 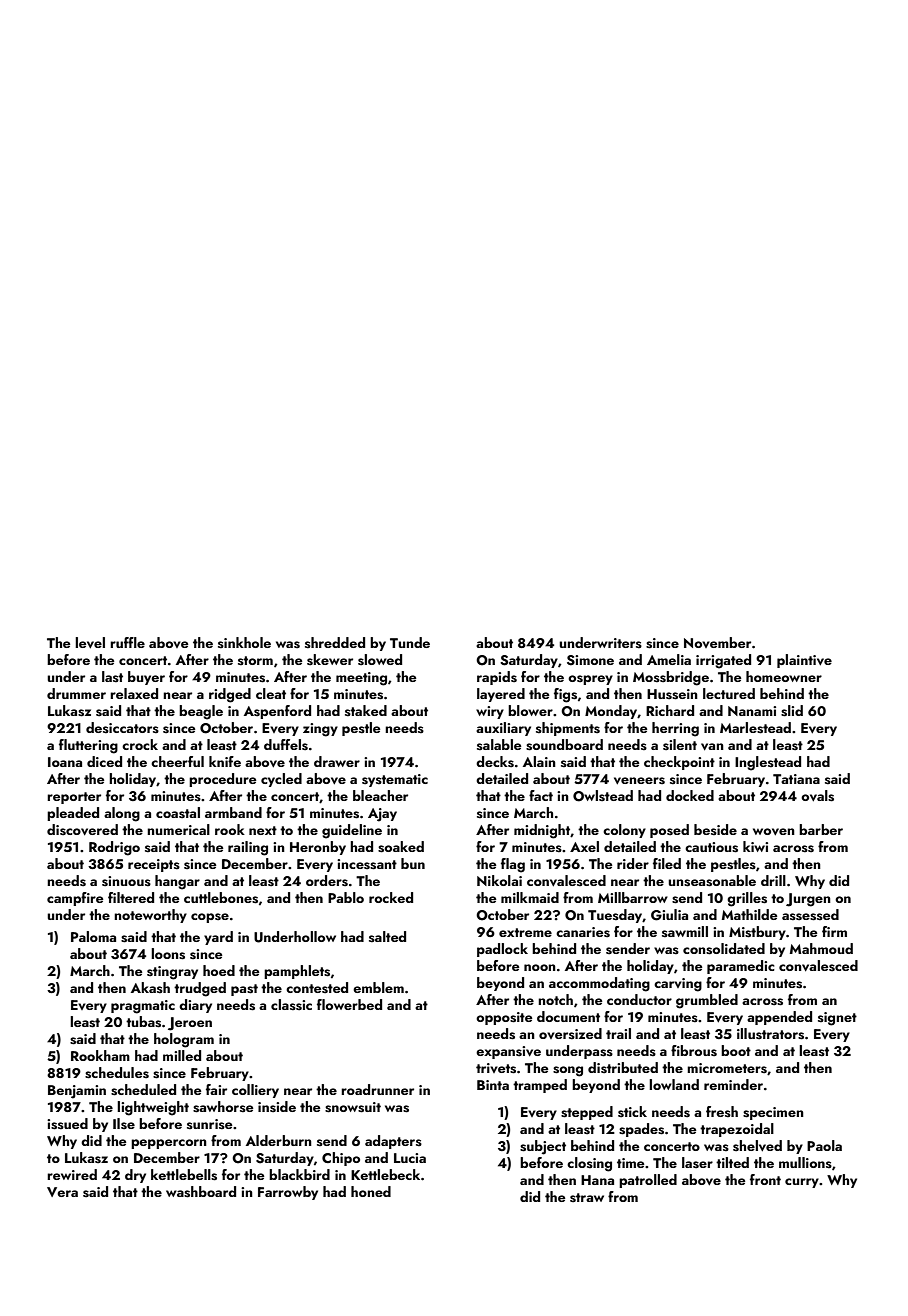 What do you see at coordinates (299, 1174) in the screenshot?
I see `blackbird` at bounding box center [299, 1174].
